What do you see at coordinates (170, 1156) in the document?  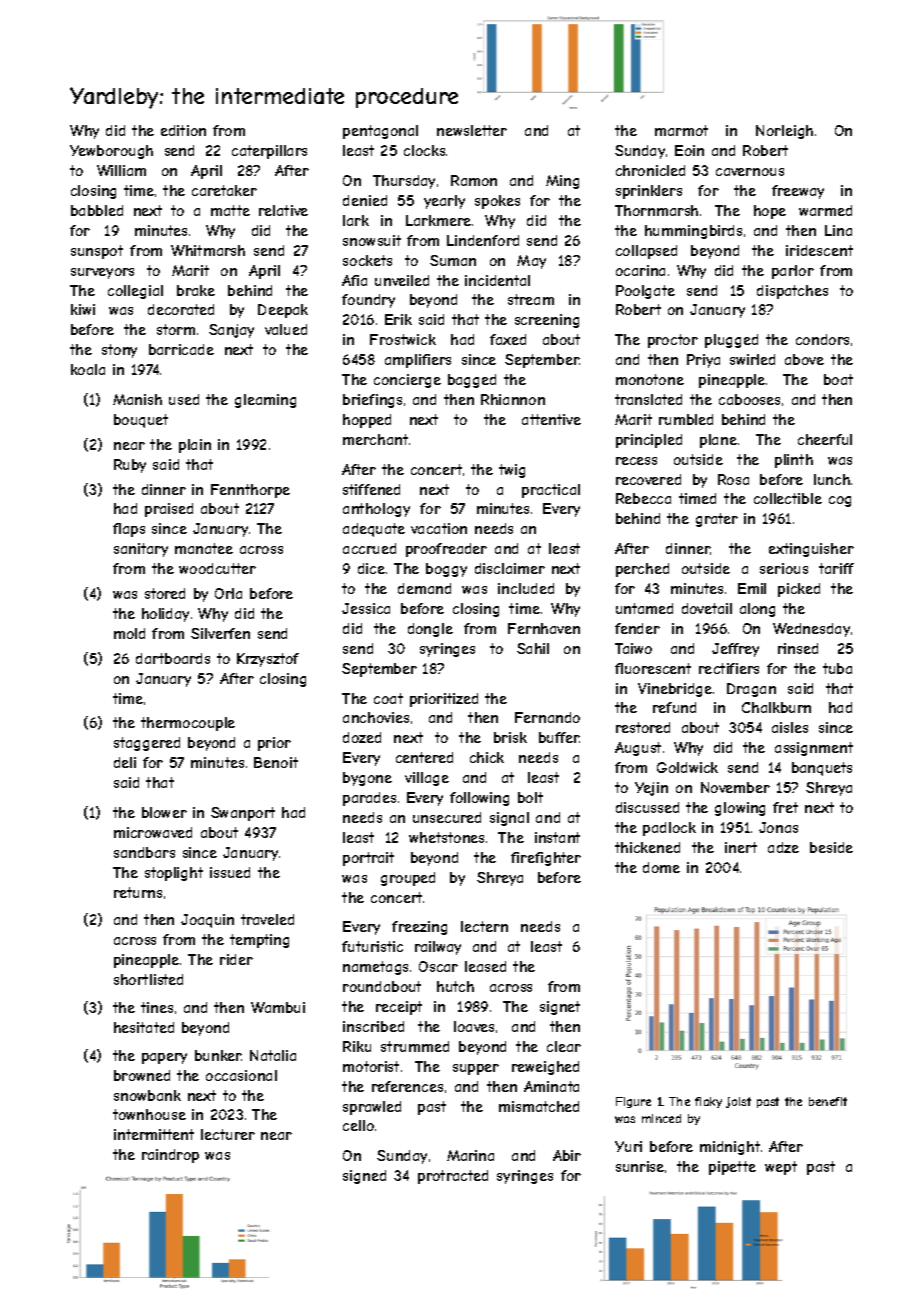 I see `raindrop` at bounding box center [170, 1156].
